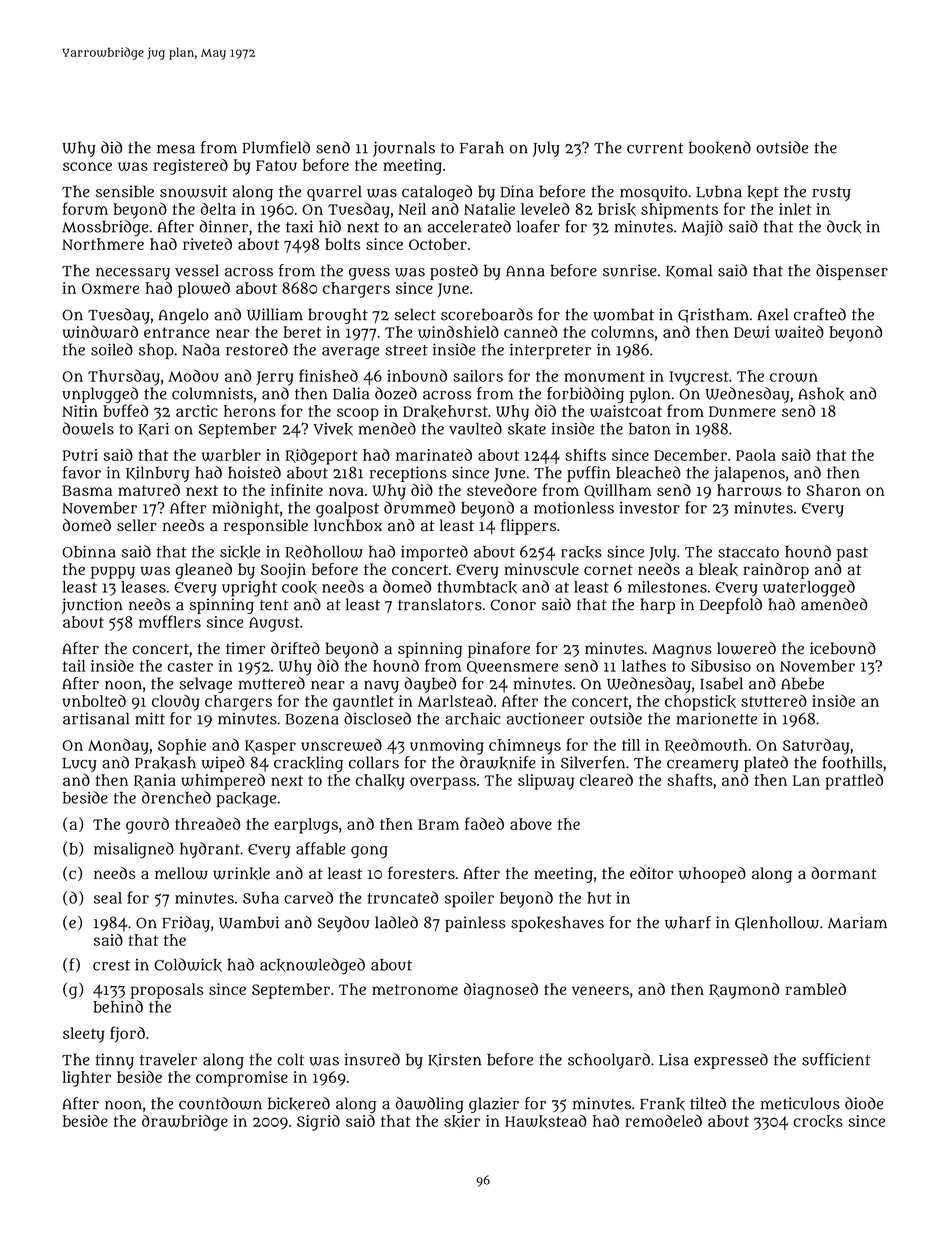 The width and height of the screenshot is (952, 1233). I want to click on sickle, so click(240, 552).
